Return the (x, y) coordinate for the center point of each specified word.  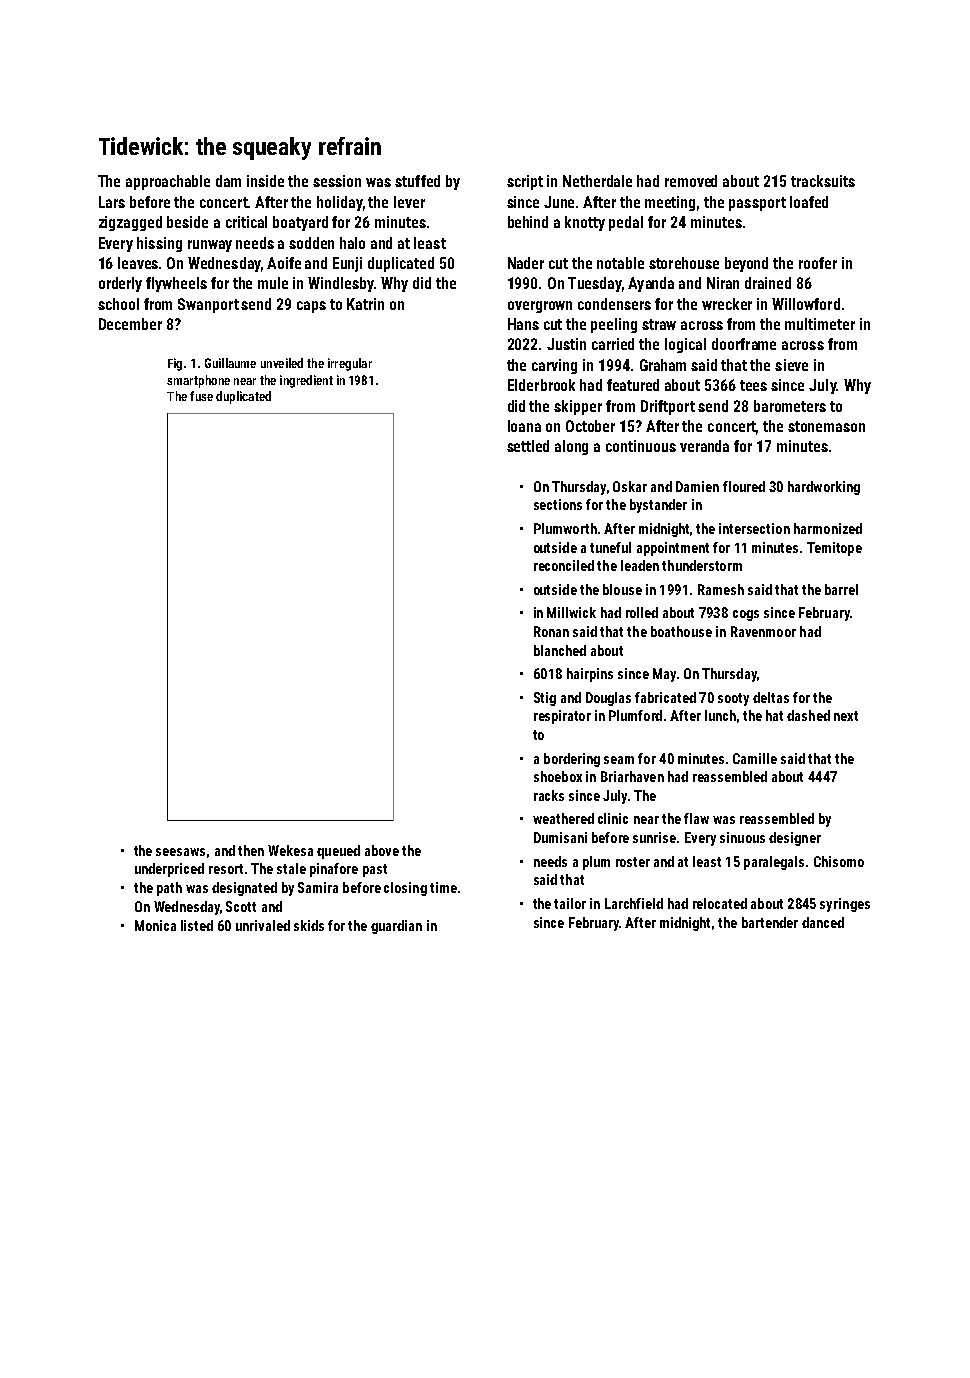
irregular (350, 364)
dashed (808, 715)
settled (528, 446)
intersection (754, 528)
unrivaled (263, 925)
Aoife (284, 263)
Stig (545, 699)
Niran (723, 283)
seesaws (180, 852)
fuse (201, 396)
